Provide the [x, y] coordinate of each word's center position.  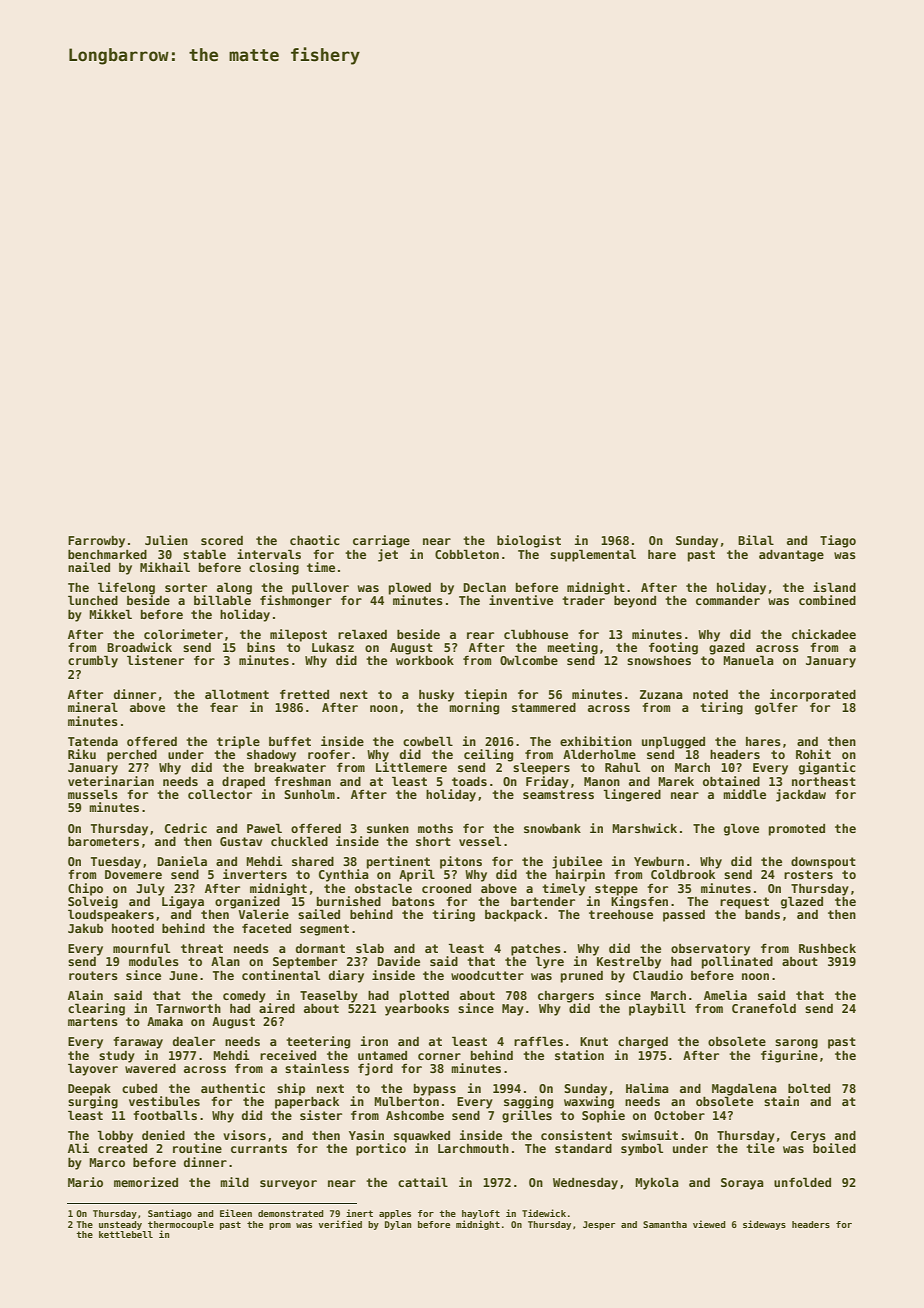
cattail [423, 1182]
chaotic [315, 540]
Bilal [756, 540]
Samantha [665, 1224]
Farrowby [96, 542]
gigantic [827, 768]
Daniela [182, 861]
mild [234, 1182]
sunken [388, 828]
